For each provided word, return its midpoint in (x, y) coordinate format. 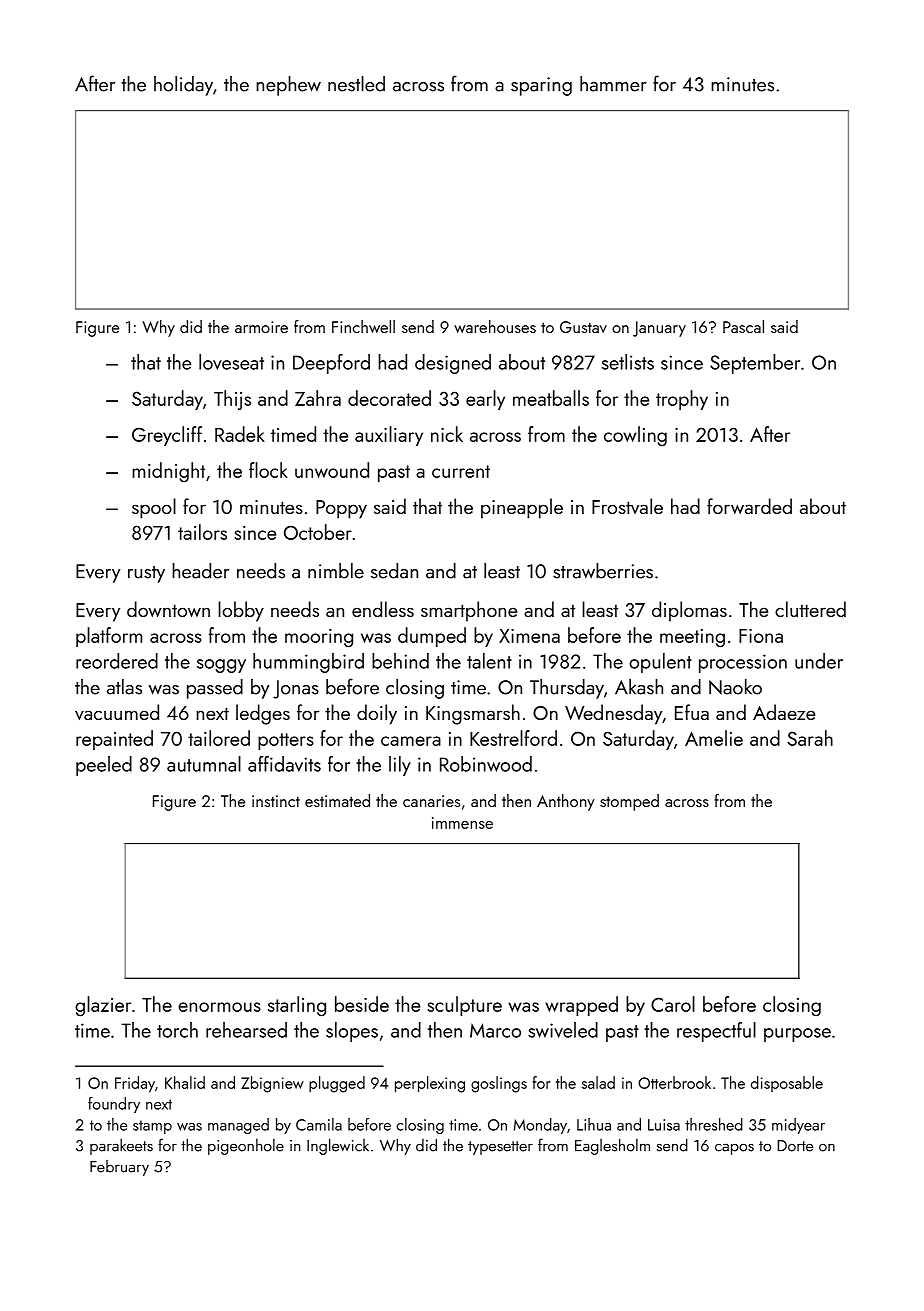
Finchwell (363, 326)
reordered (117, 661)
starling (297, 1006)
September (755, 364)
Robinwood (486, 764)
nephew (288, 86)
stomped (629, 802)
